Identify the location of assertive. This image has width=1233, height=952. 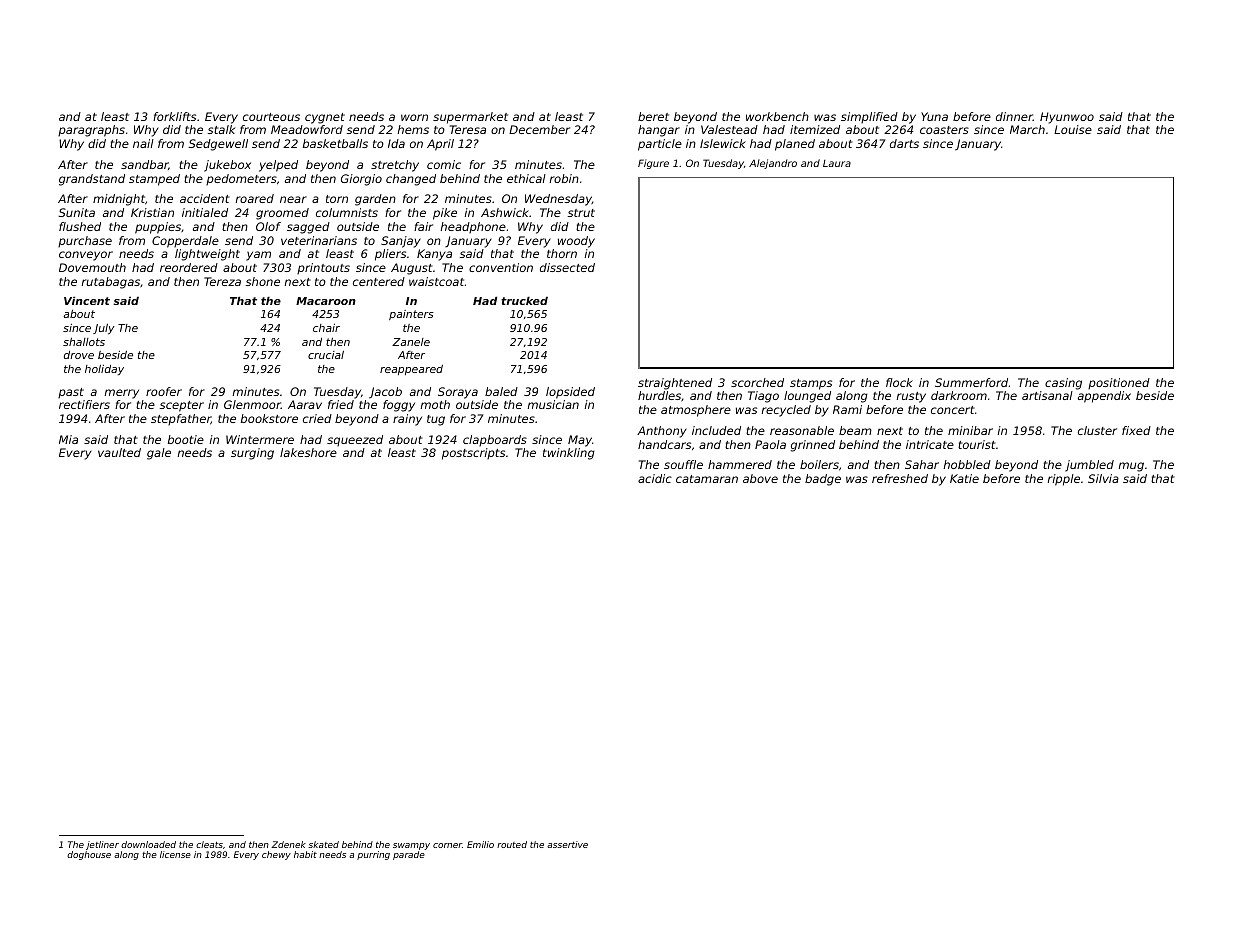
(567, 844).
